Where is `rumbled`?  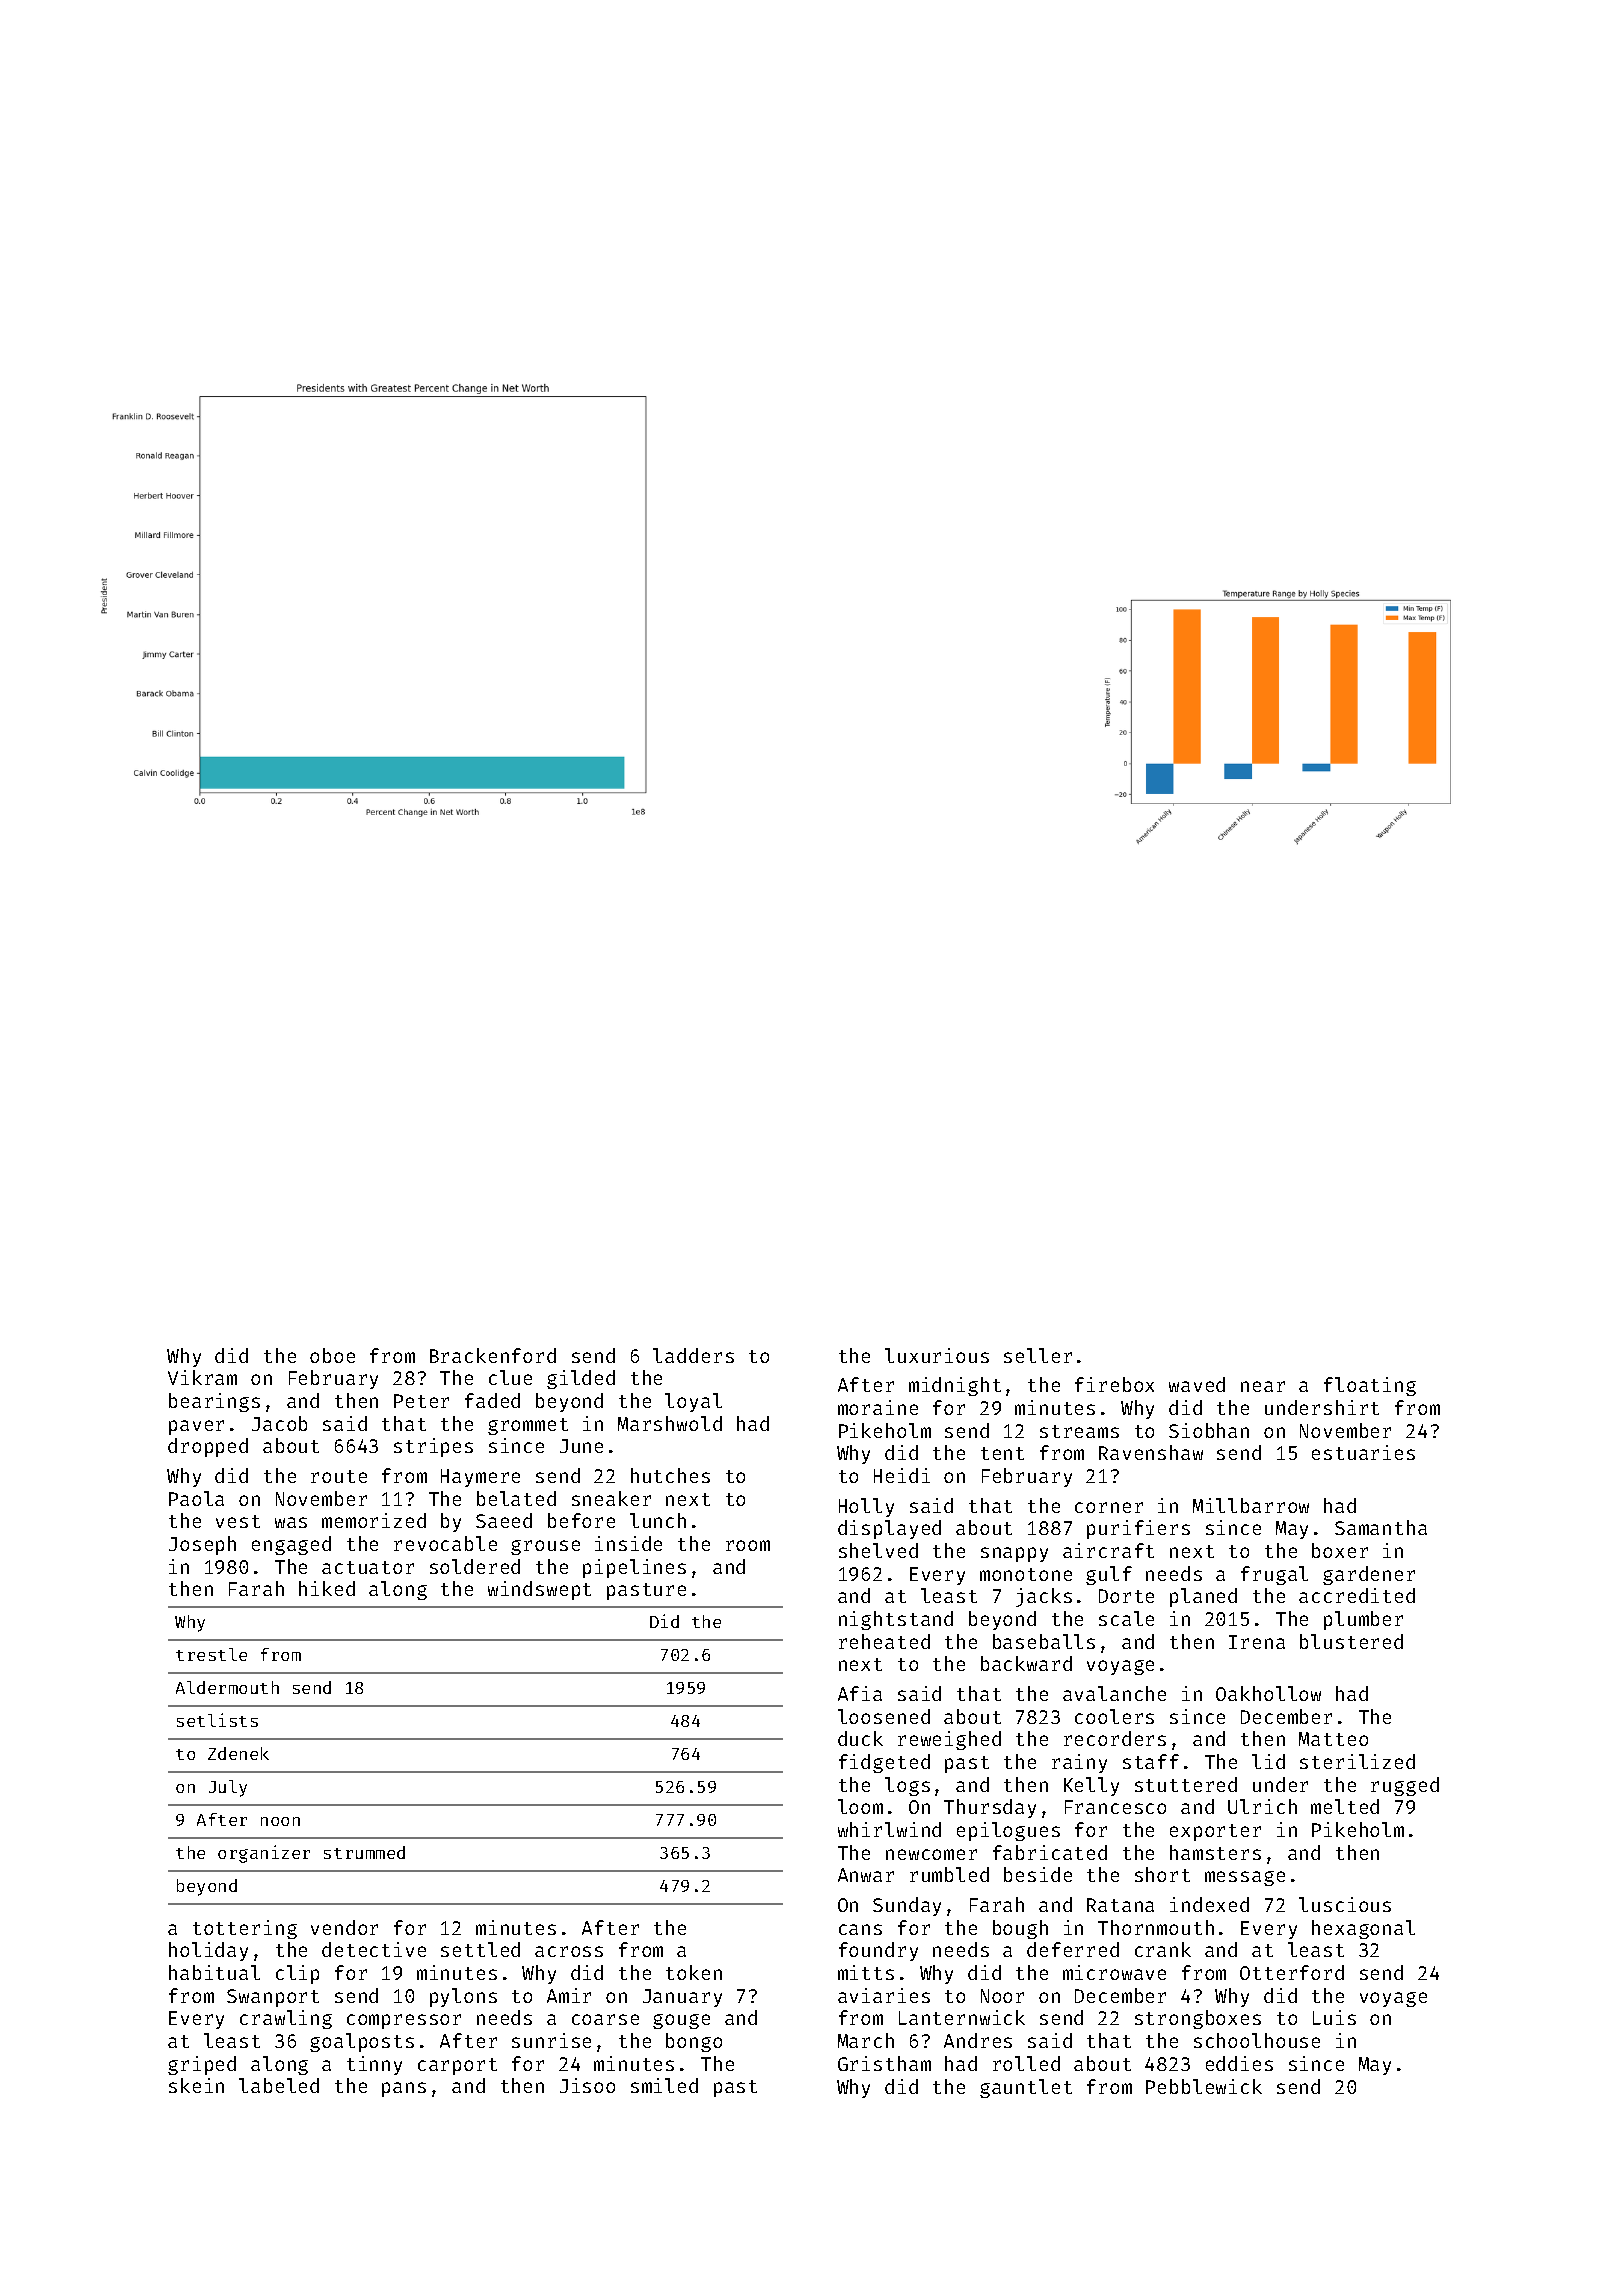 rumbled is located at coordinates (949, 1874).
